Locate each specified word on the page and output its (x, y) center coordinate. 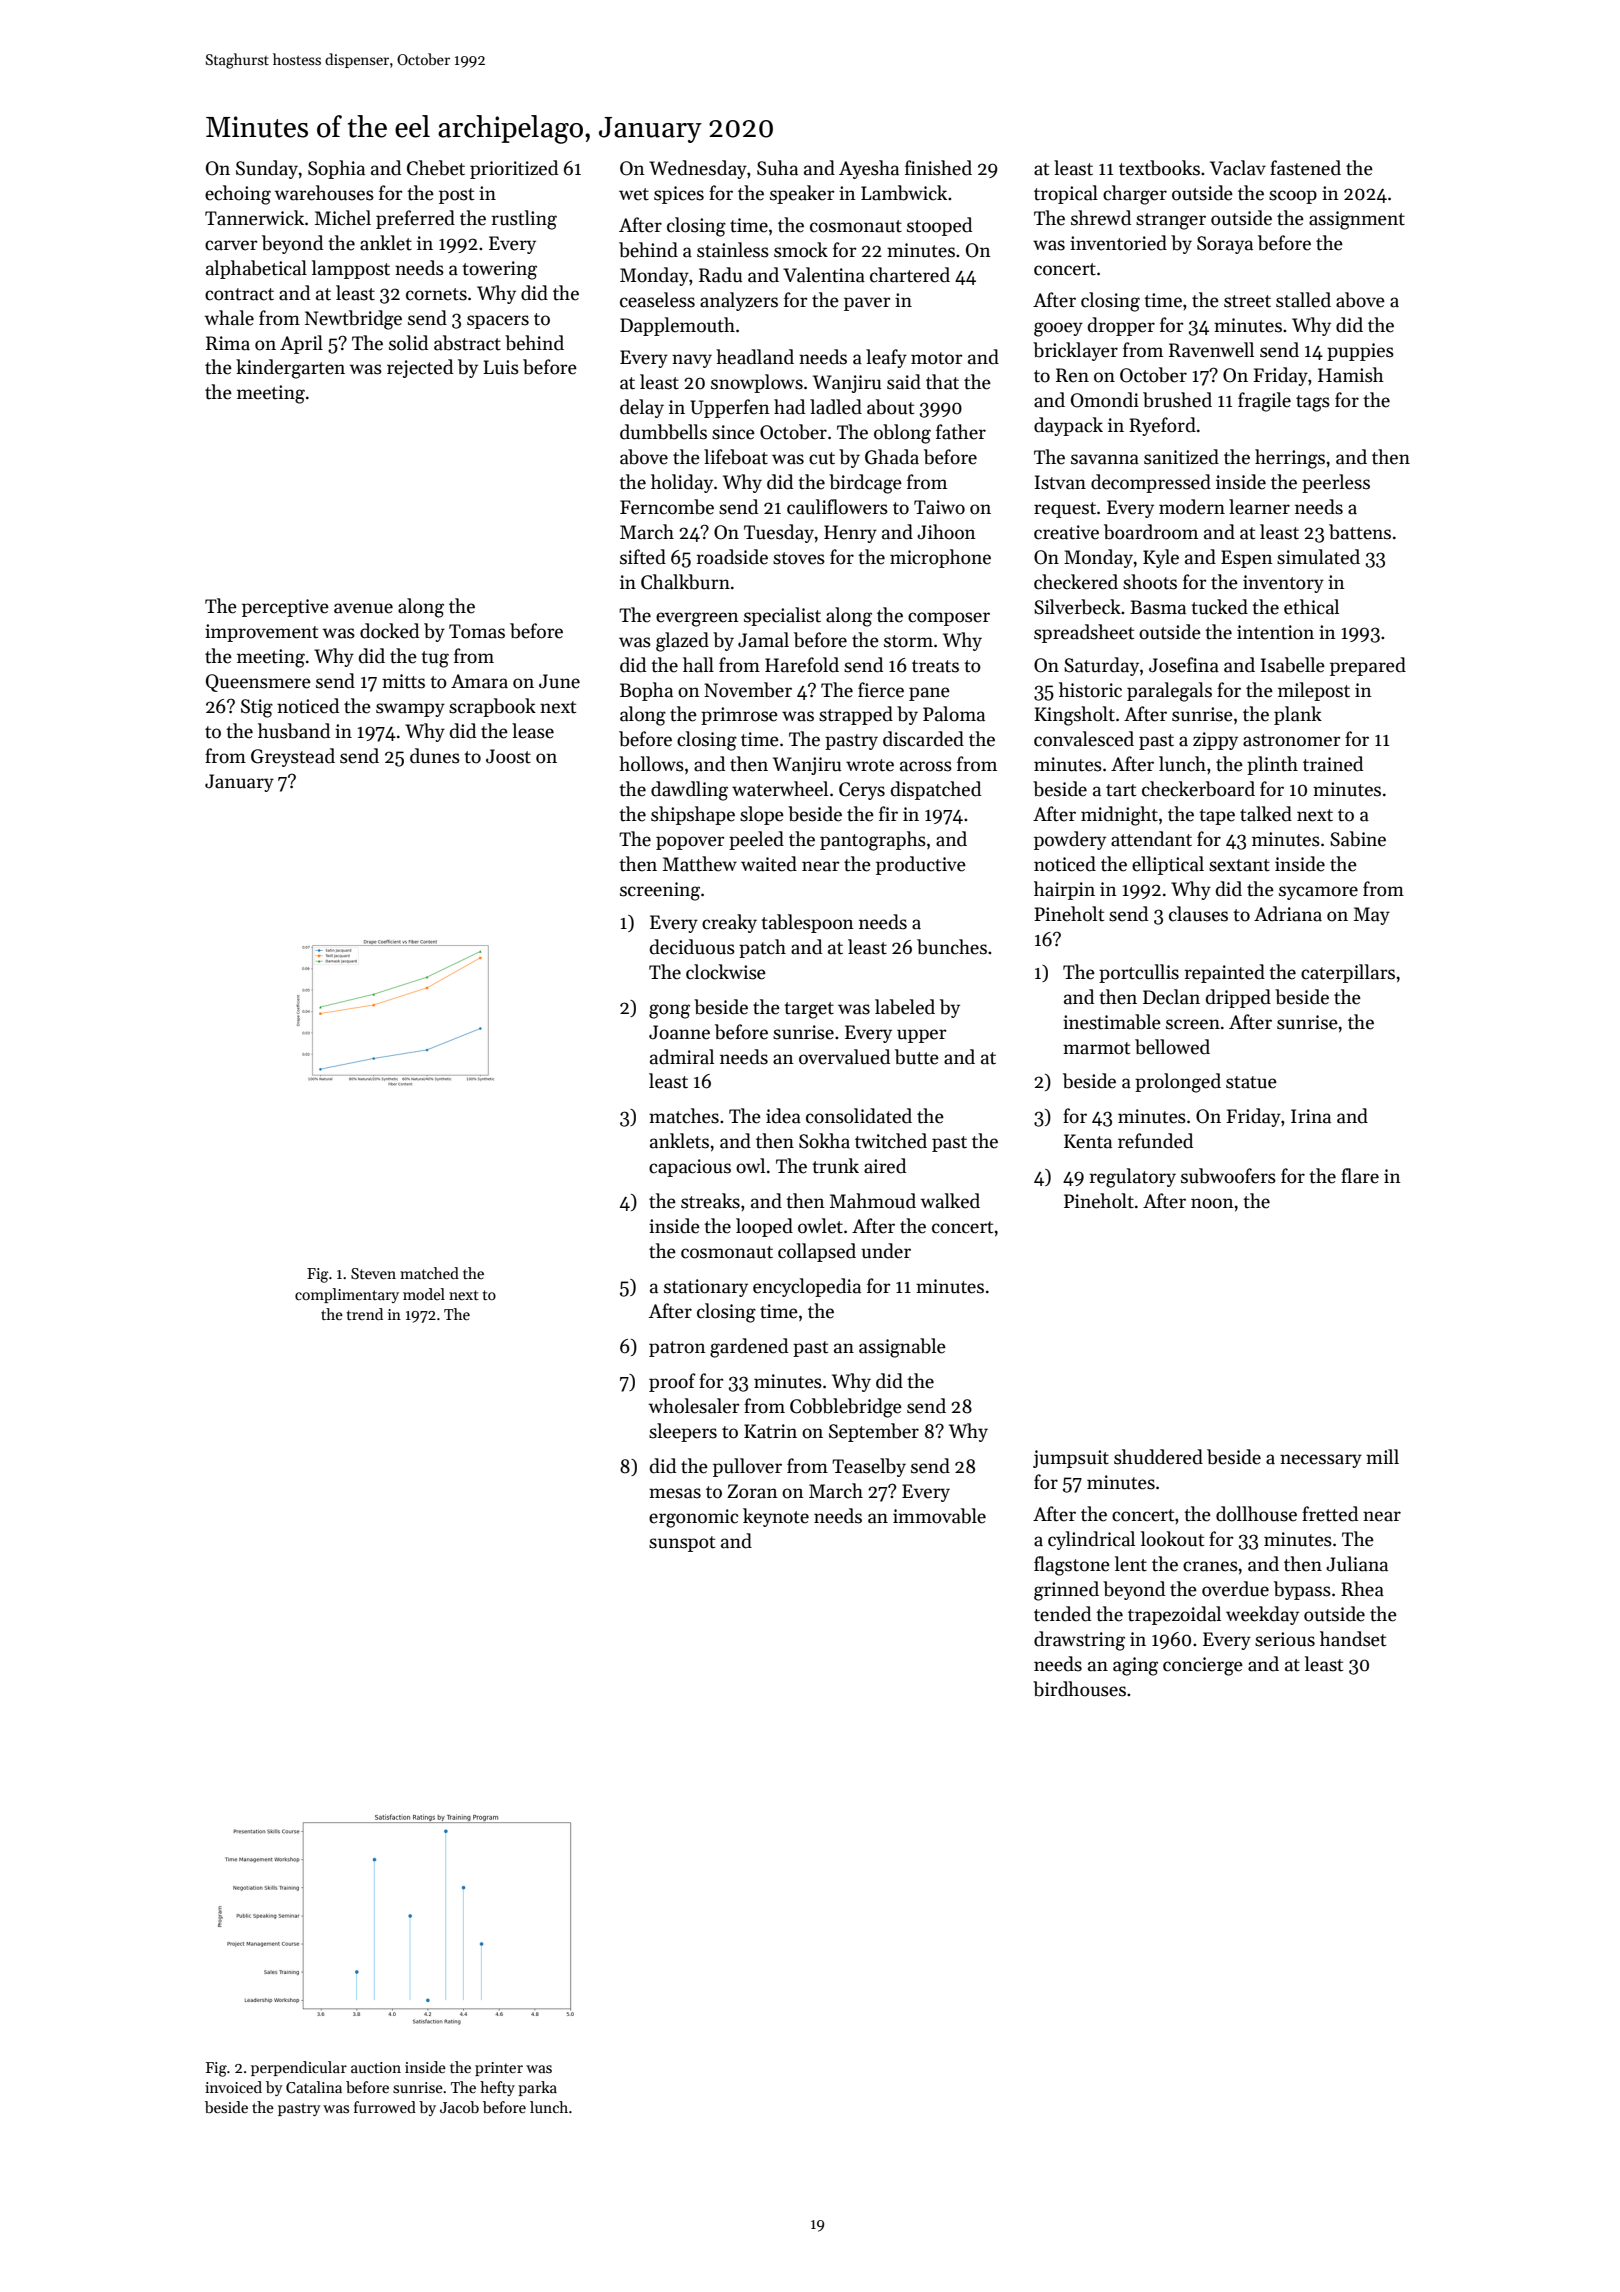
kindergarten (290, 369)
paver (867, 304)
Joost (508, 756)
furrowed (385, 2107)
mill (1382, 1456)
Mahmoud (873, 1201)
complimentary (347, 1295)
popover (690, 843)
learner (1259, 507)
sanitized (1181, 457)
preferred (415, 219)
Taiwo (939, 507)
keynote (776, 1517)
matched (429, 1273)
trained (1333, 764)
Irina (1311, 1116)
